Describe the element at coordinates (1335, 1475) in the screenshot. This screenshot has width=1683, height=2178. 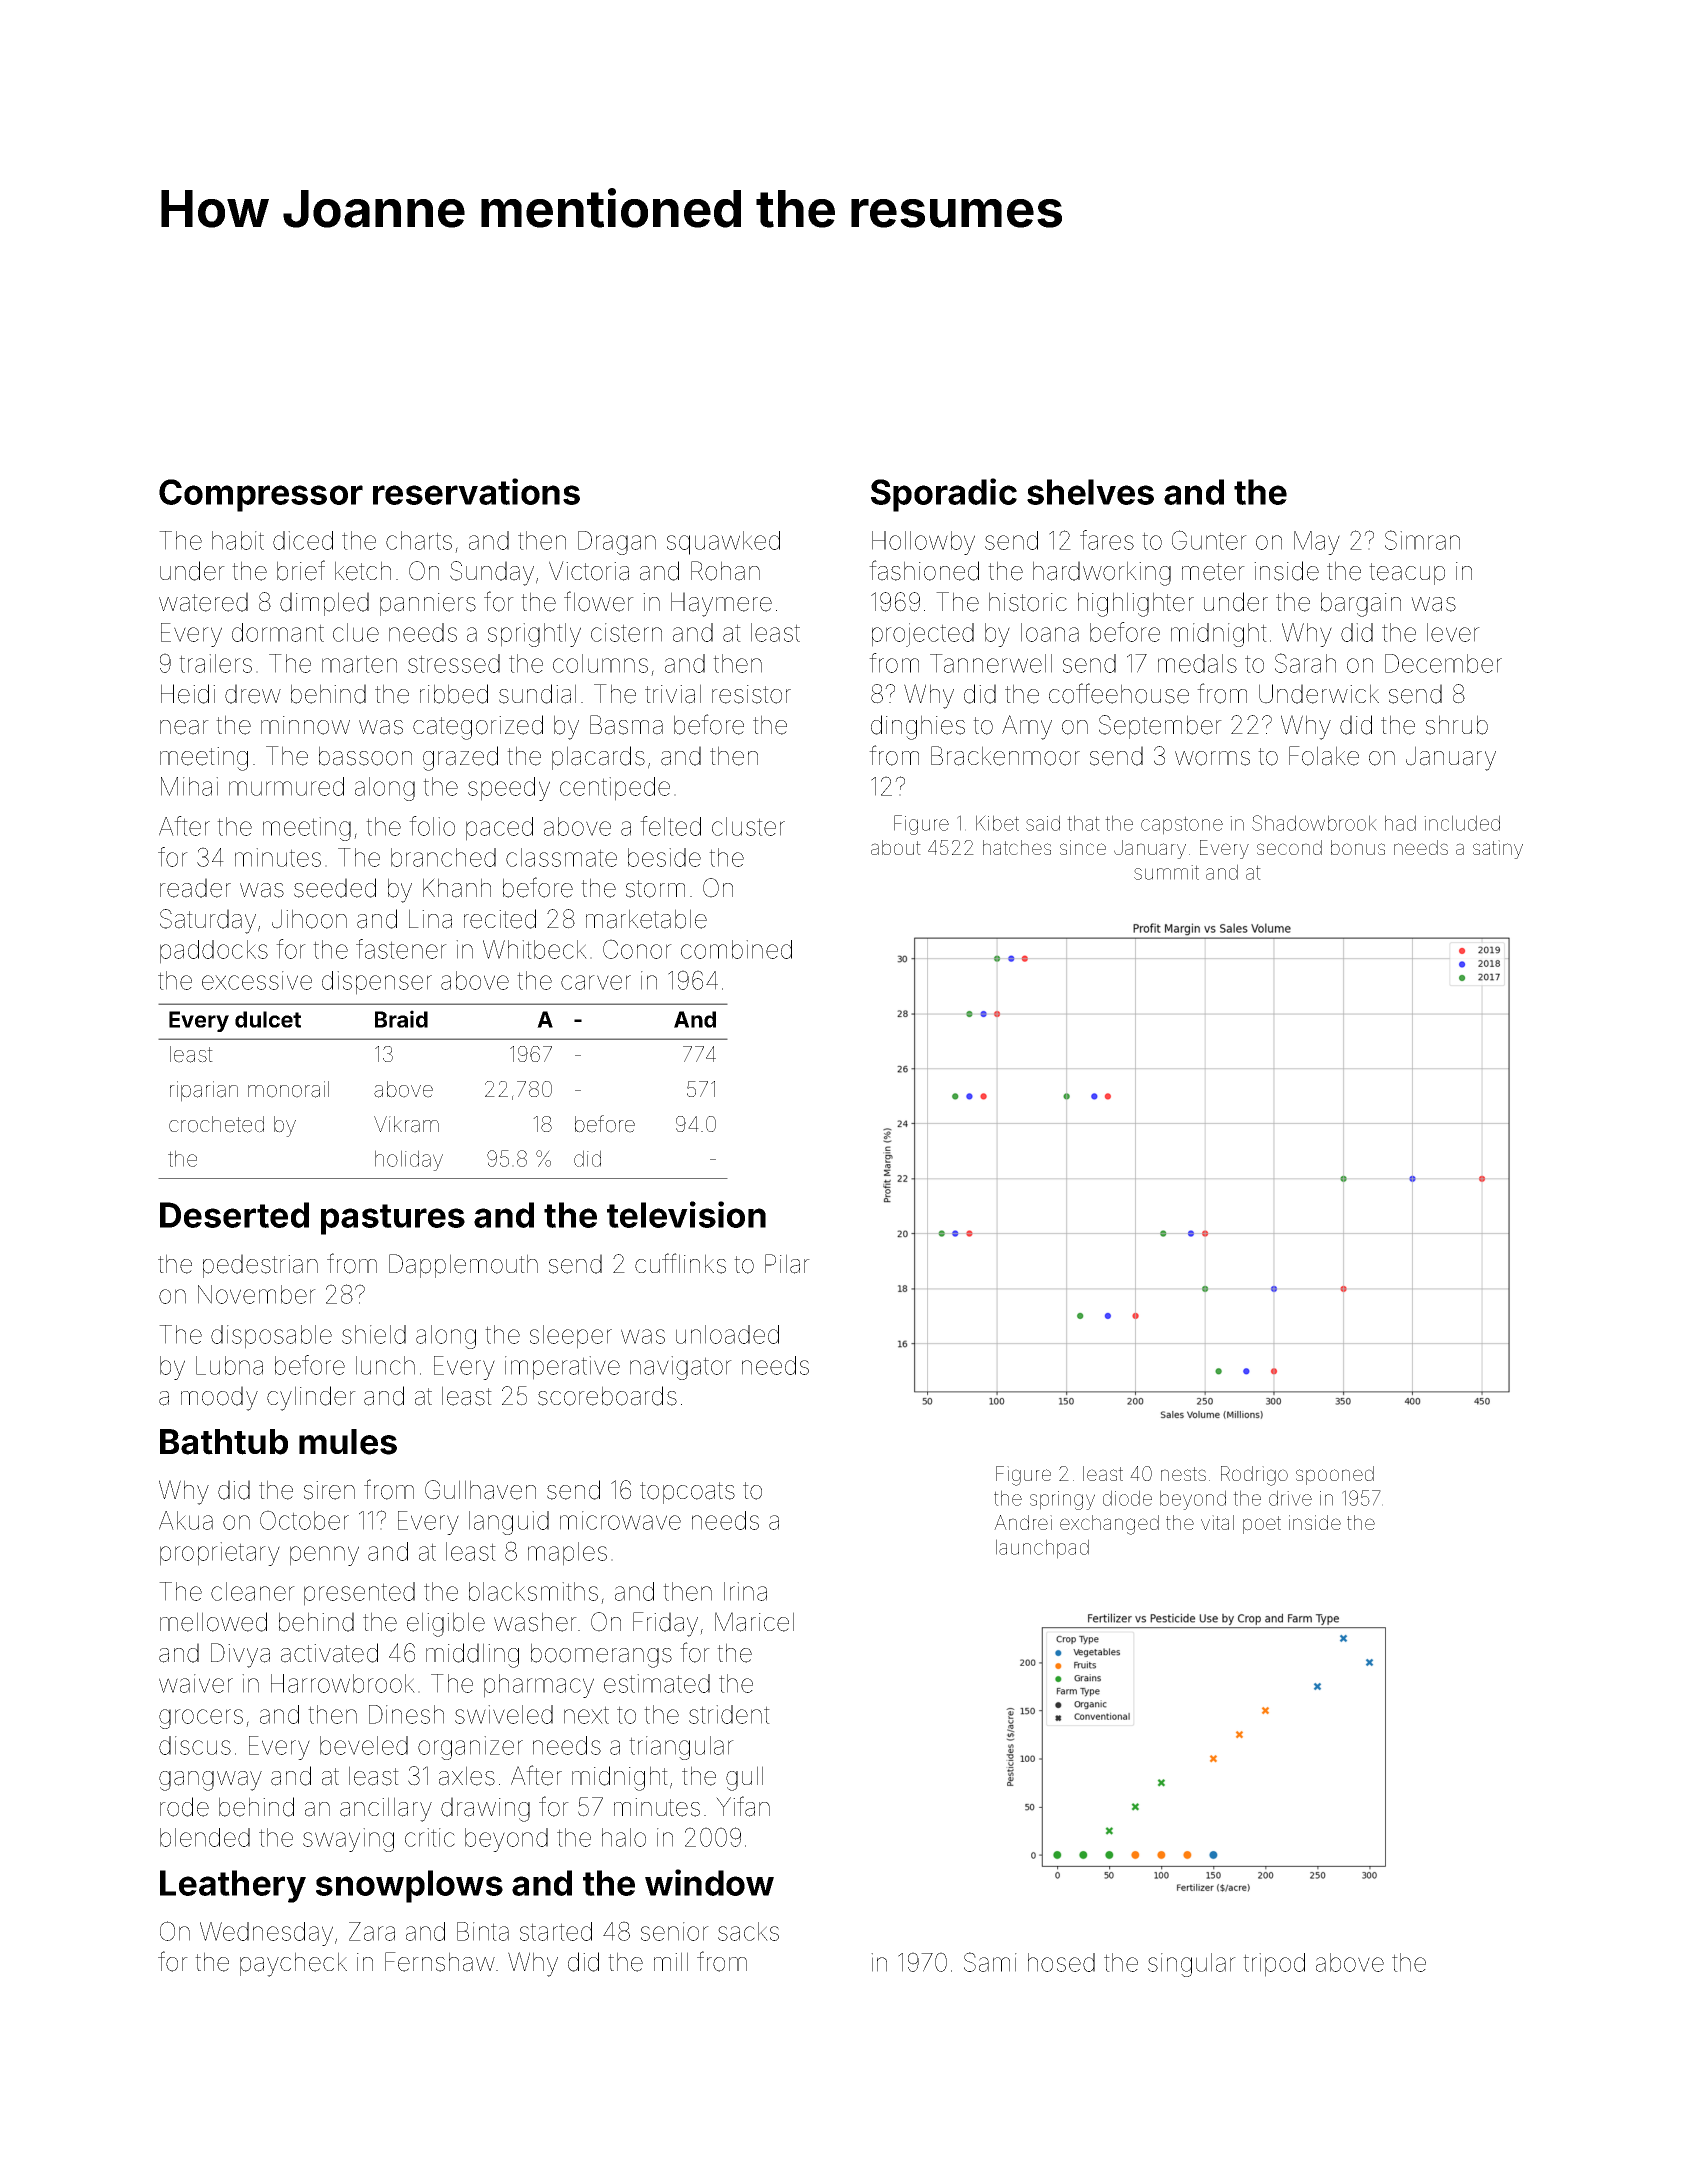
I see `spooned` at that location.
